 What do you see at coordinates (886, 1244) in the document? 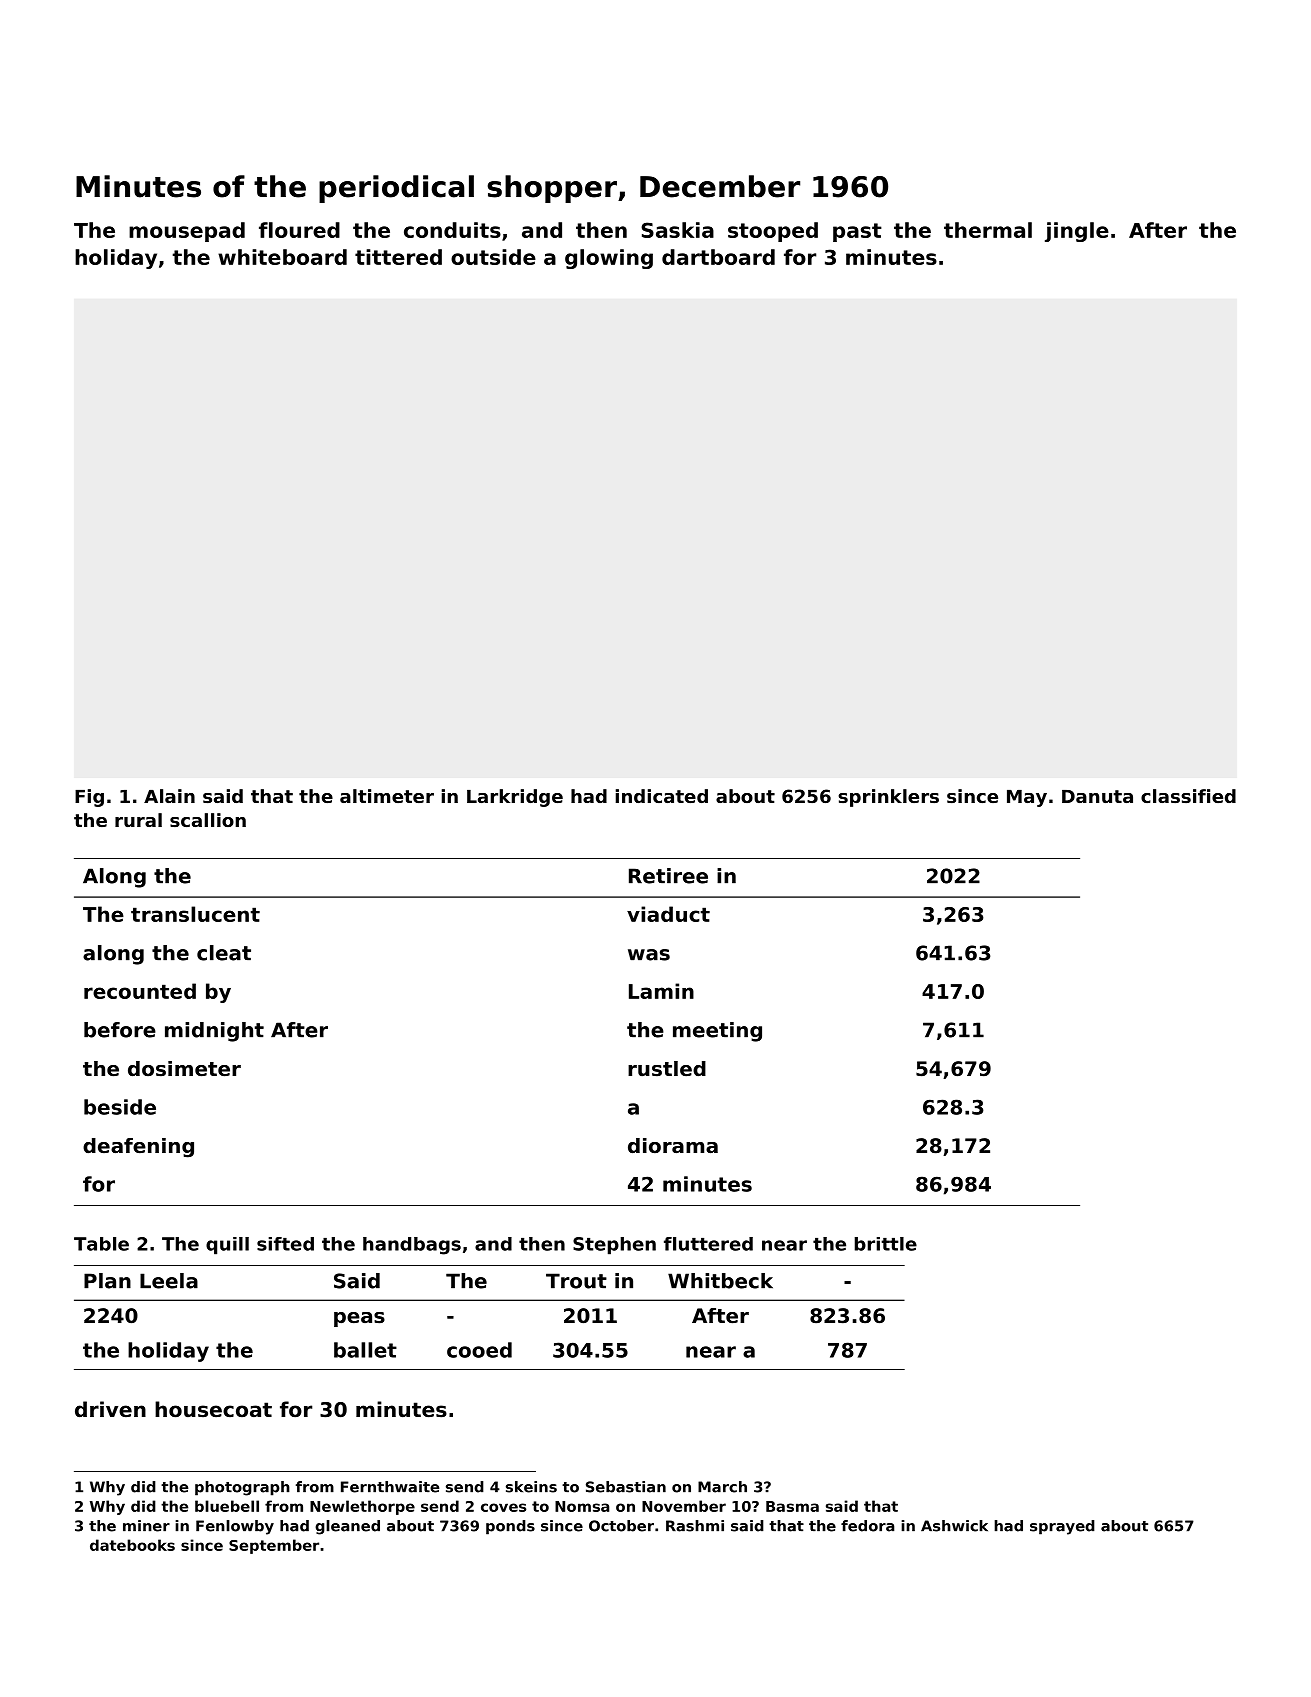
I see `brittle` at bounding box center [886, 1244].
